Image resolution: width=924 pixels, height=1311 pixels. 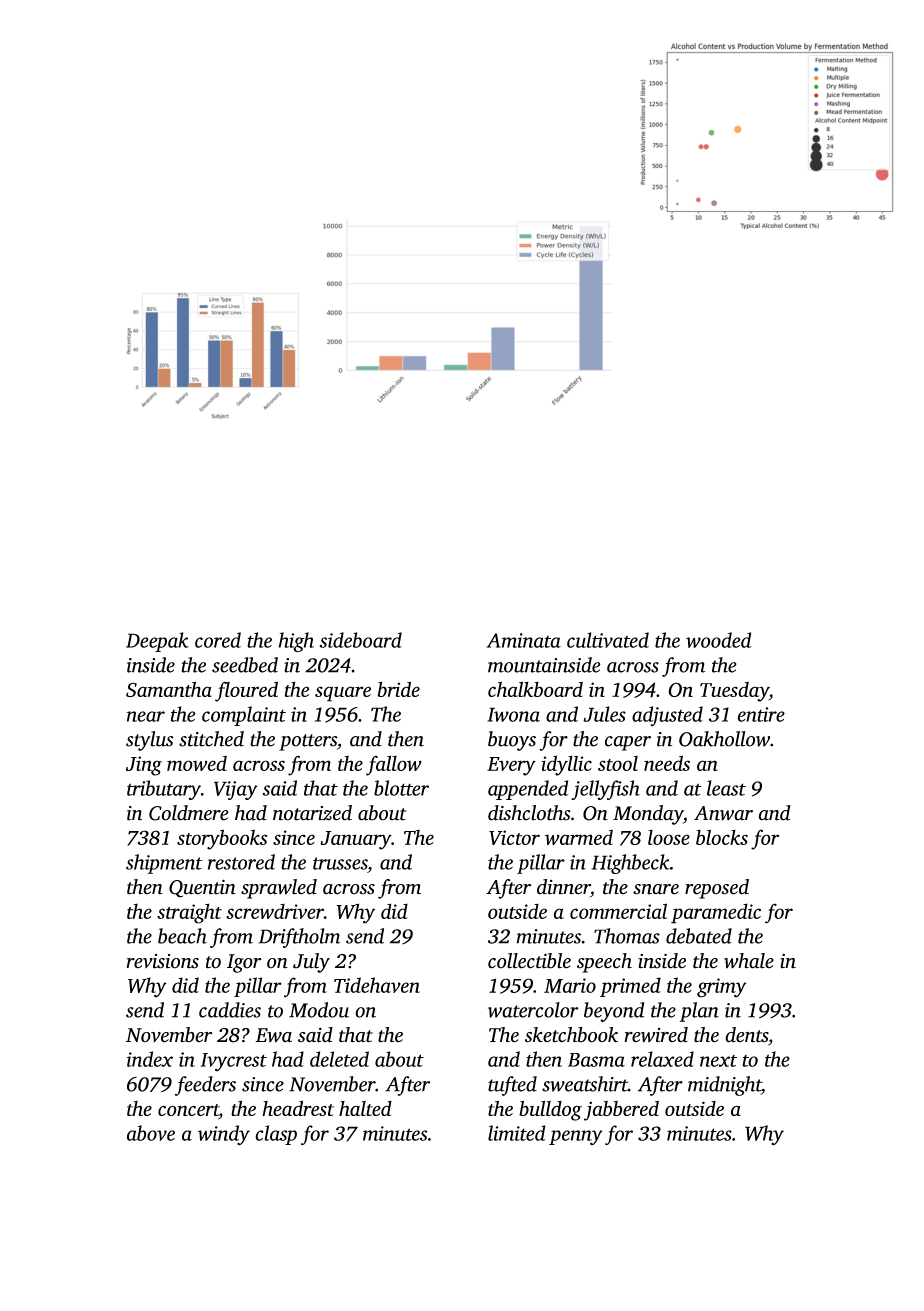 What do you see at coordinates (230, 1010) in the screenshot?
I see `caddies` at bounding box center [230, 1010].
